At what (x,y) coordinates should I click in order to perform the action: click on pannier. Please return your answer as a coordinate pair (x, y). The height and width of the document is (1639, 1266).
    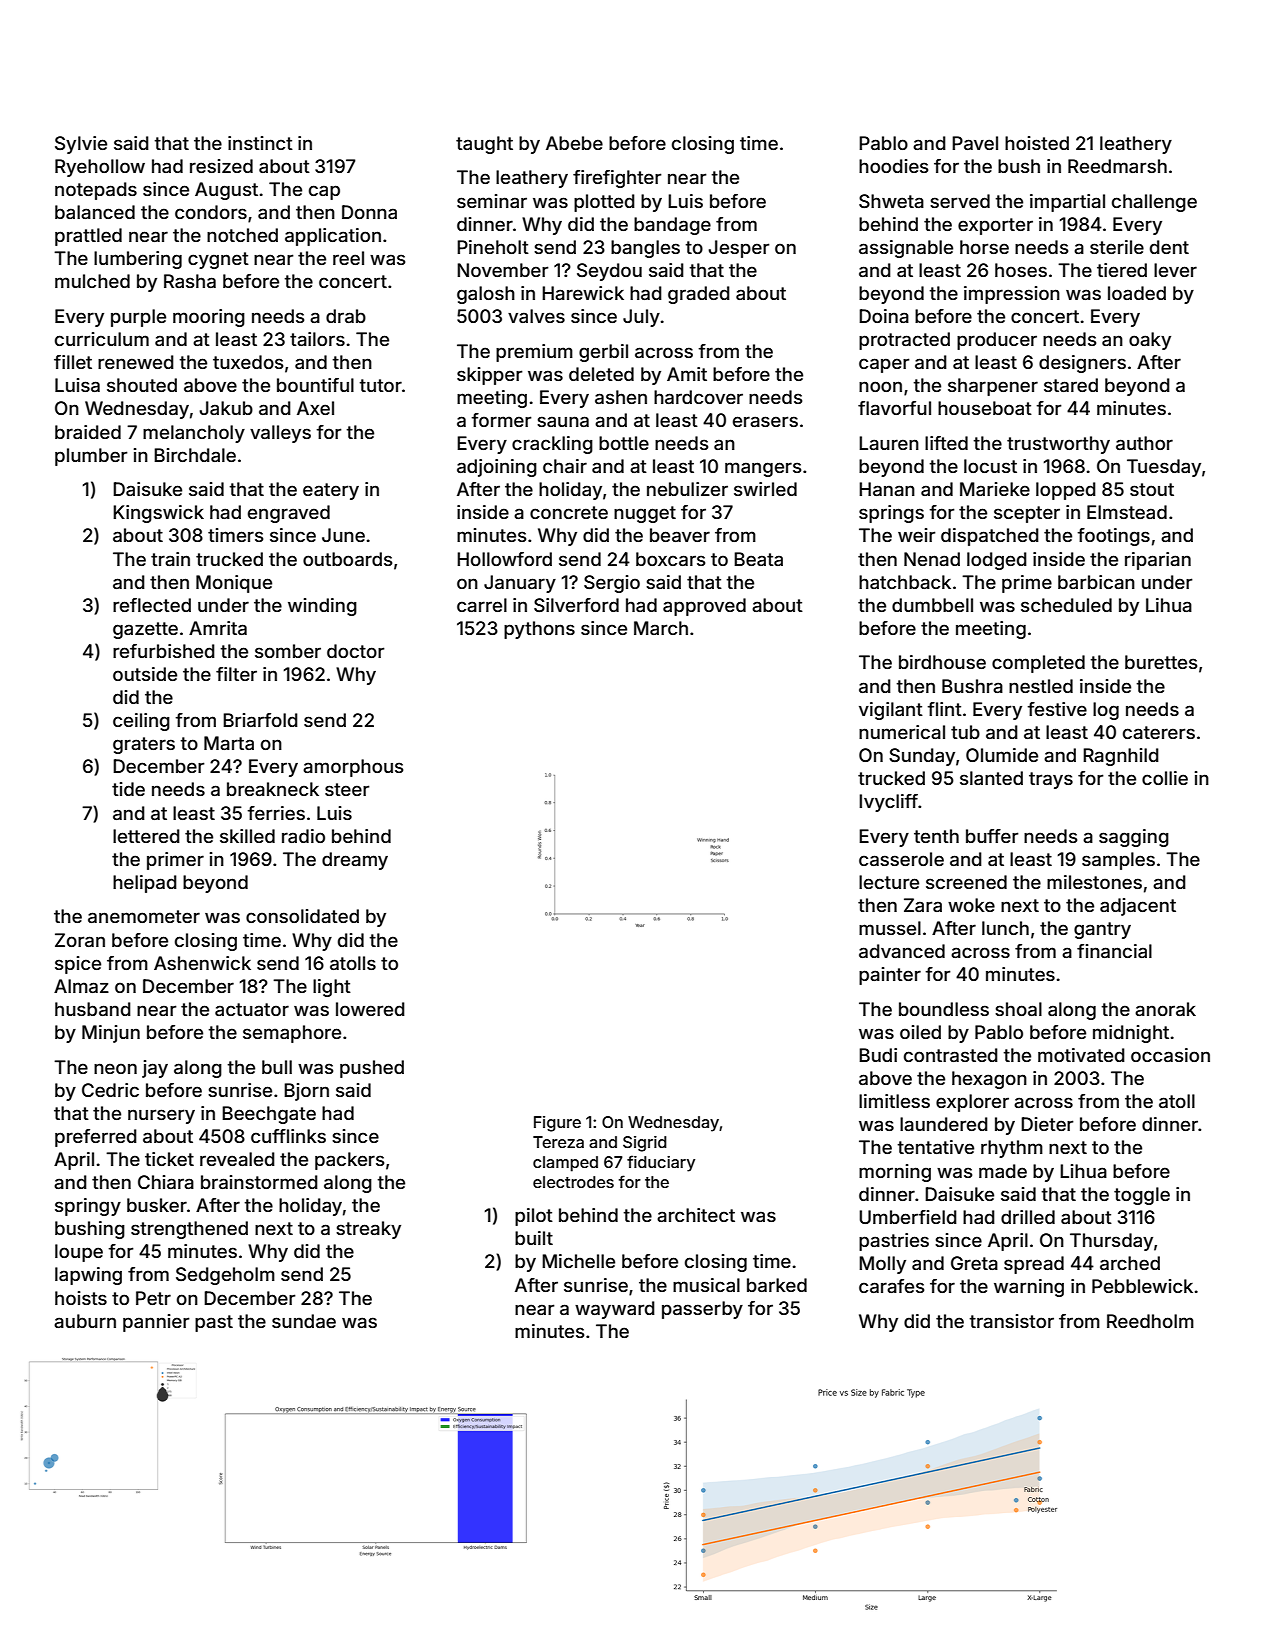
    Looking at the image, I should click on (156, 1323).
